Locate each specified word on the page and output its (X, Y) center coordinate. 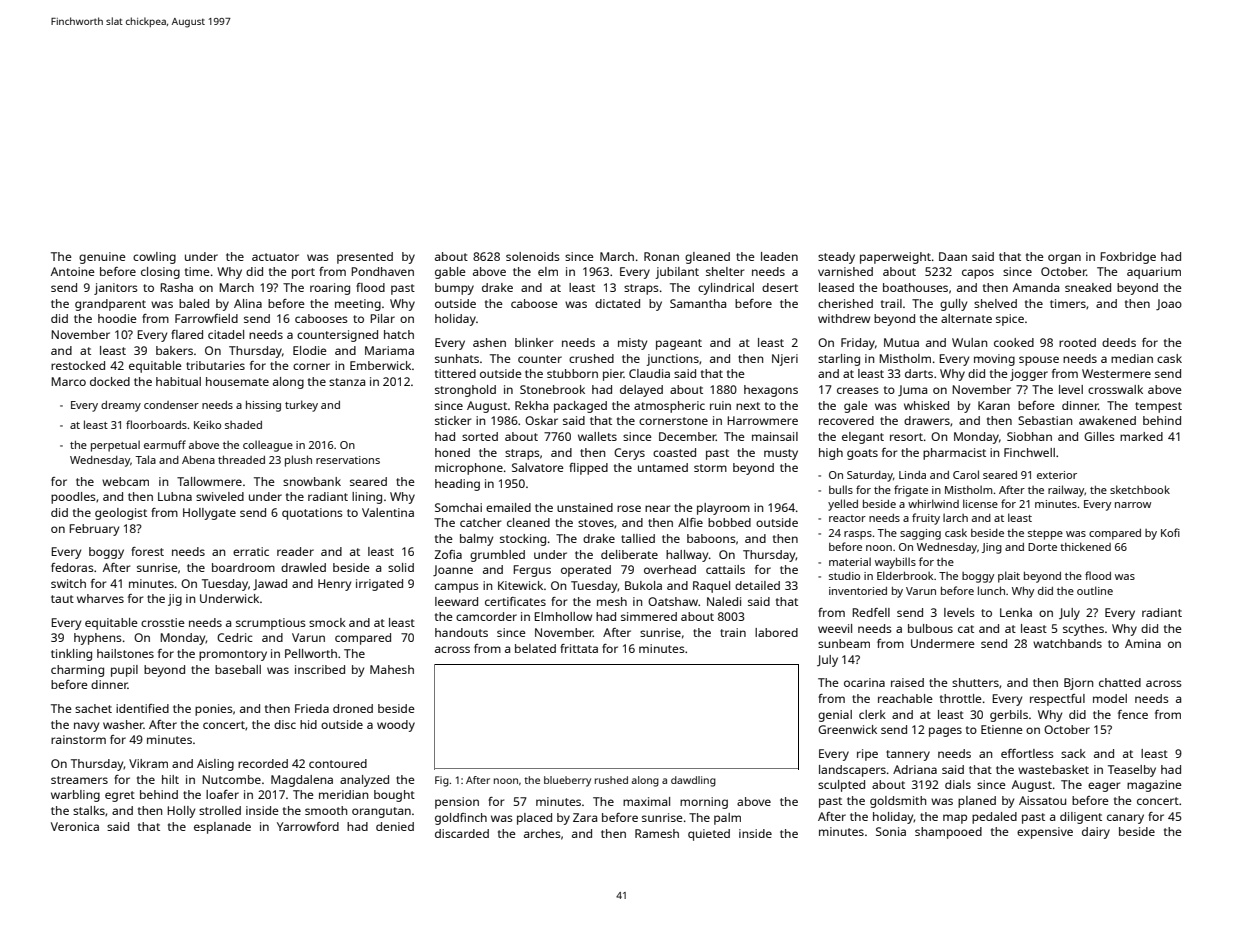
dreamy (121, 406)
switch (68, 583)
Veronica (75, 826)
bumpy (454, 289)
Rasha (176, 287)
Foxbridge (1128, 258)
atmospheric (669, 407)
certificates (515, 601)
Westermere (1116, 373)
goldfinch (461, 819)
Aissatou (1042, 800)
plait (1009, 577)
